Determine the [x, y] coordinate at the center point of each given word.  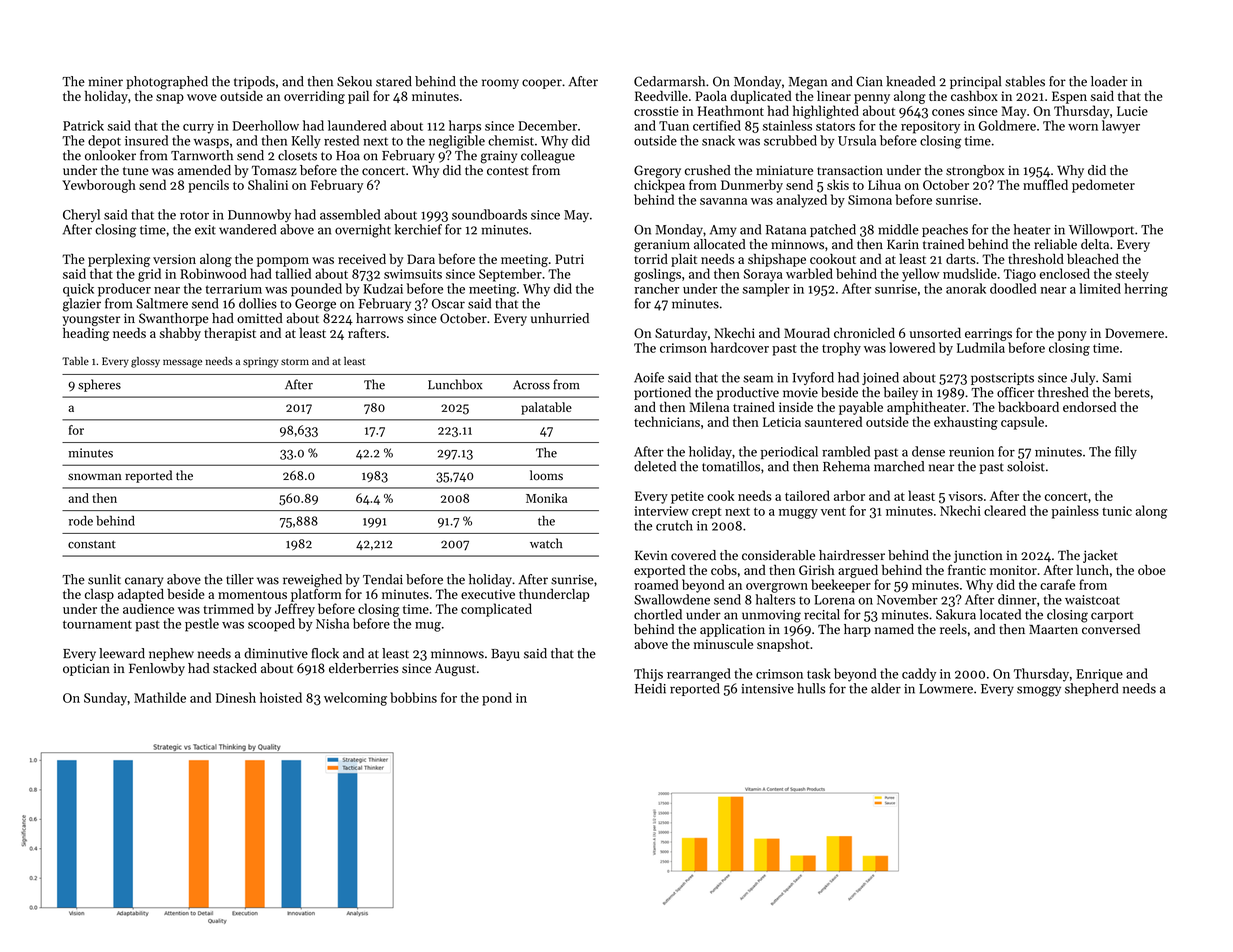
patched [833, 230]
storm [295, 361]
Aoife [649, 377]
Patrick [83, 125]
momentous [252, 595]
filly [1126, 453]
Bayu [505, 655]
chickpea [659, 186]
